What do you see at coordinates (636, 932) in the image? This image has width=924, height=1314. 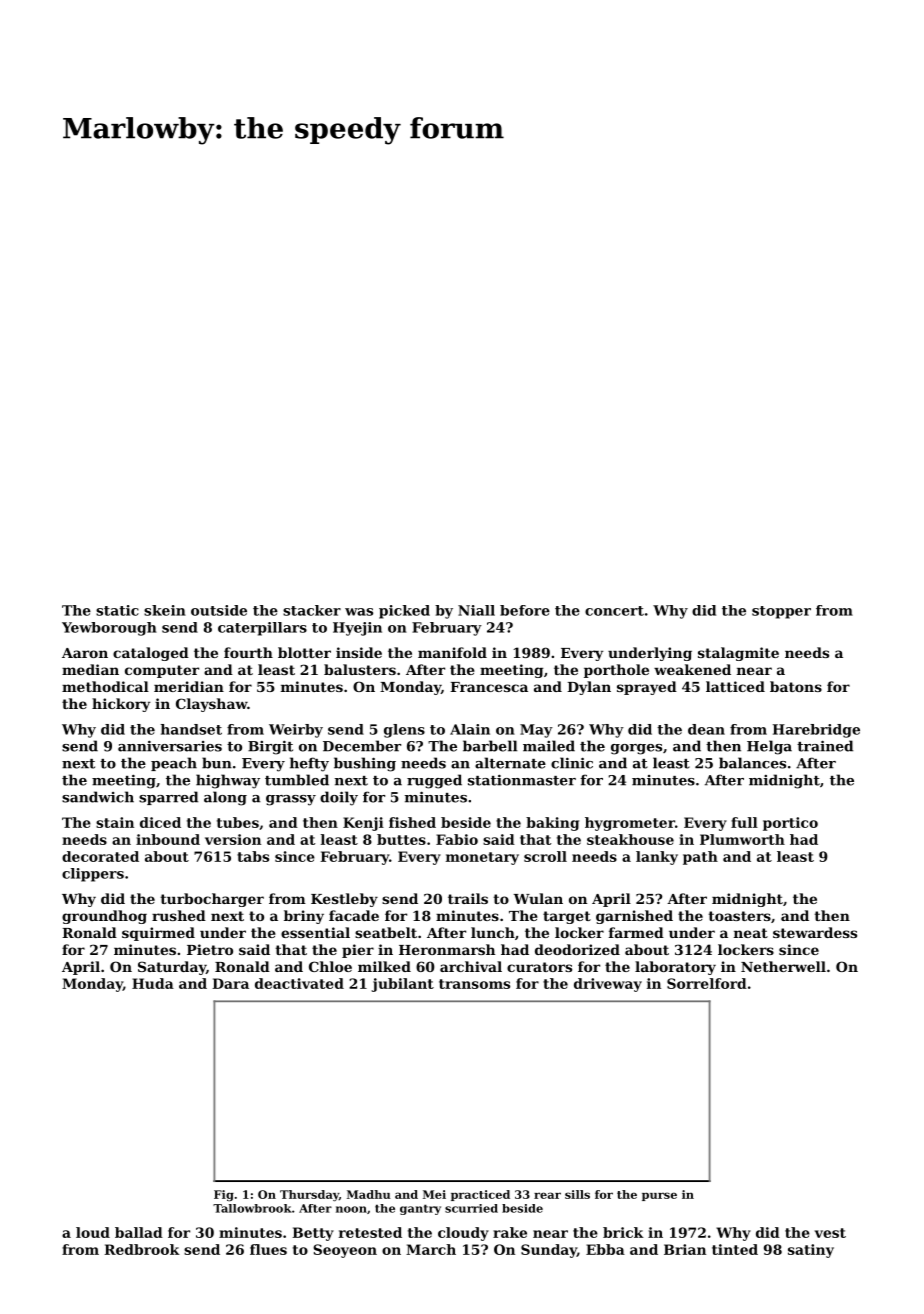 I see `farmed` at bounding box center [636, 932].
